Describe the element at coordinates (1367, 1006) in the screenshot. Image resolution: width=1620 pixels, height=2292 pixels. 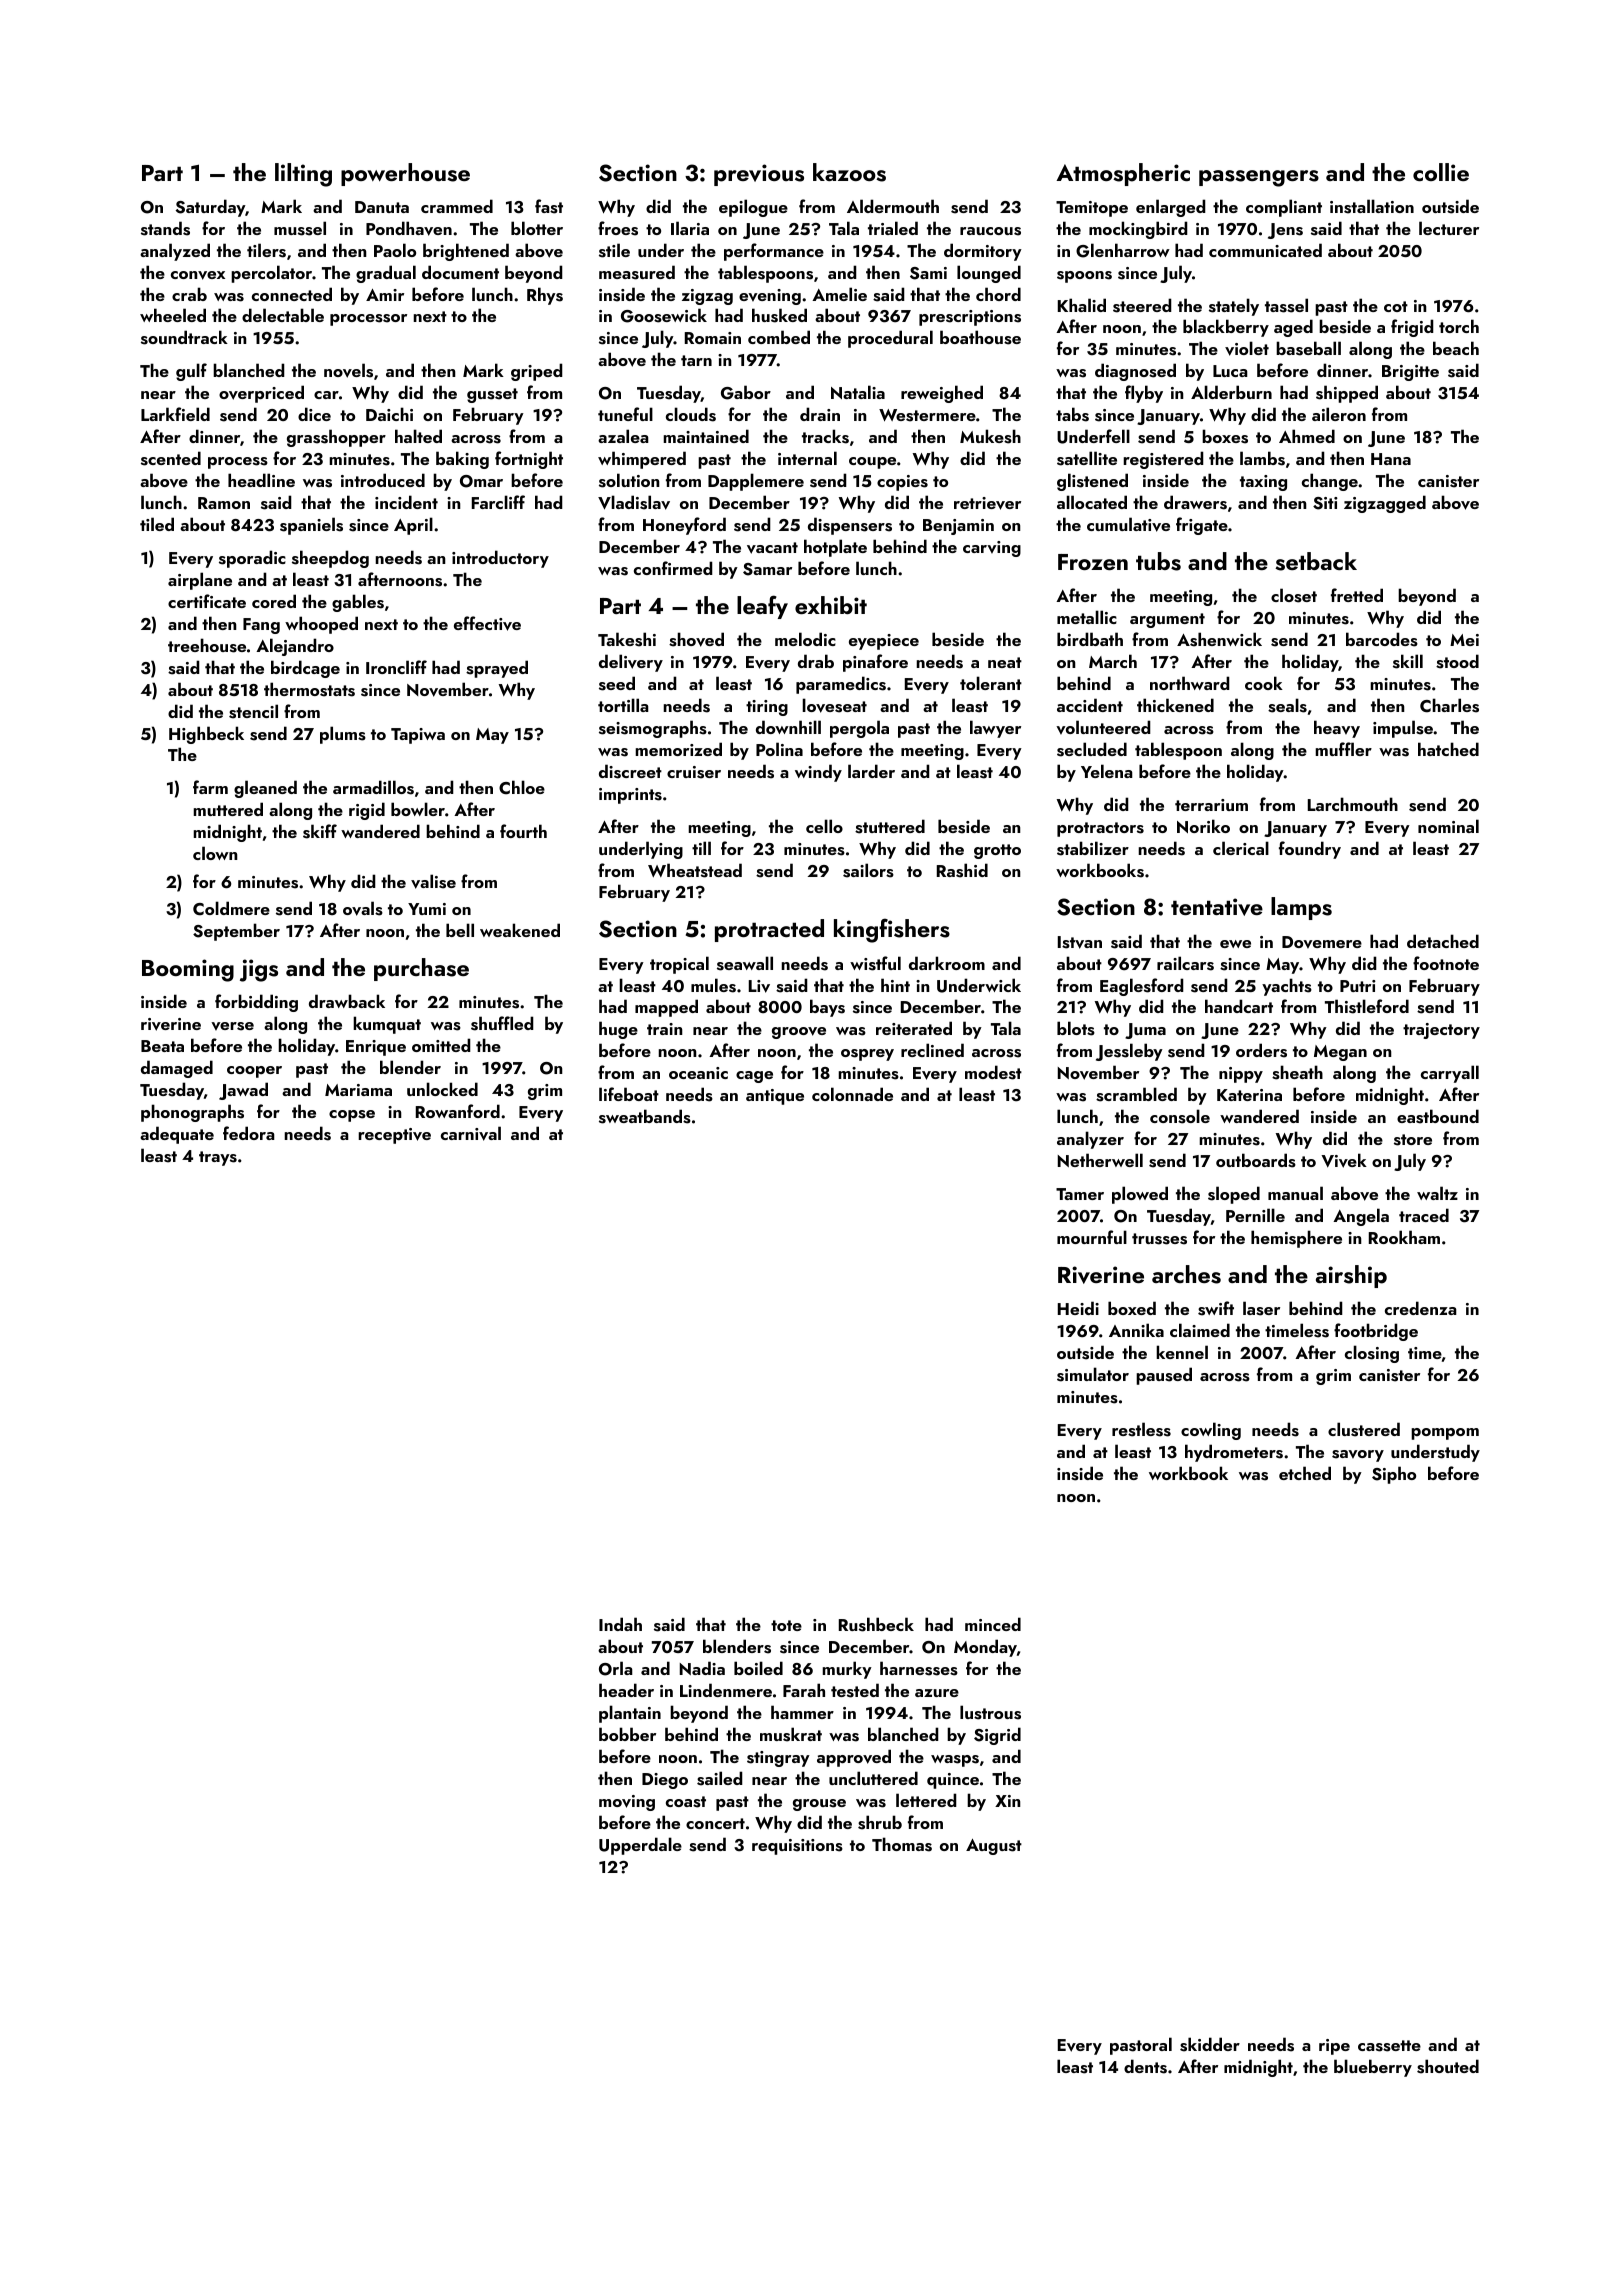
I see `Thistleford` at that location.
